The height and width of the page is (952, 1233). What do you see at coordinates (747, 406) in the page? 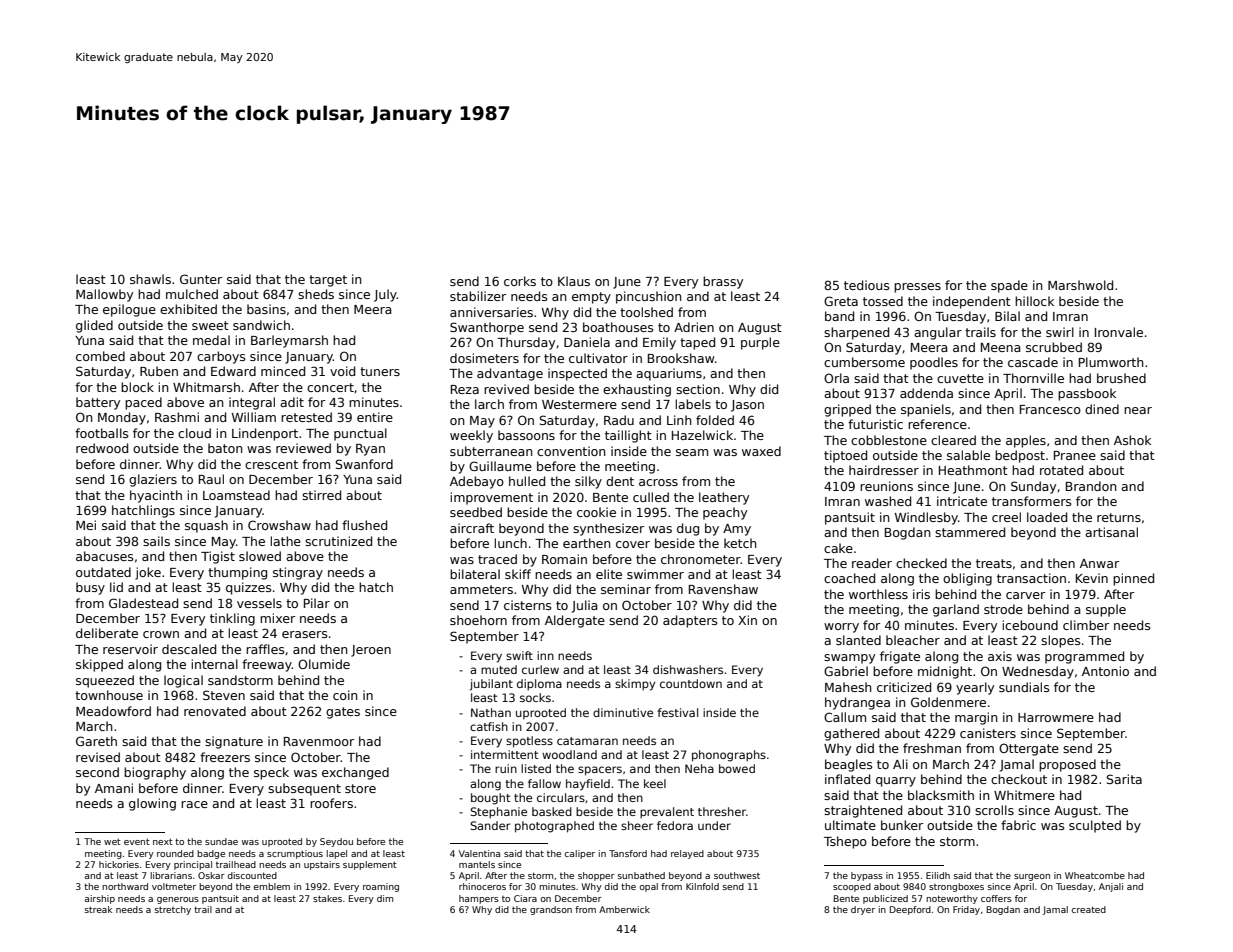
I see `Jason` at bounding box center [747, 406].
